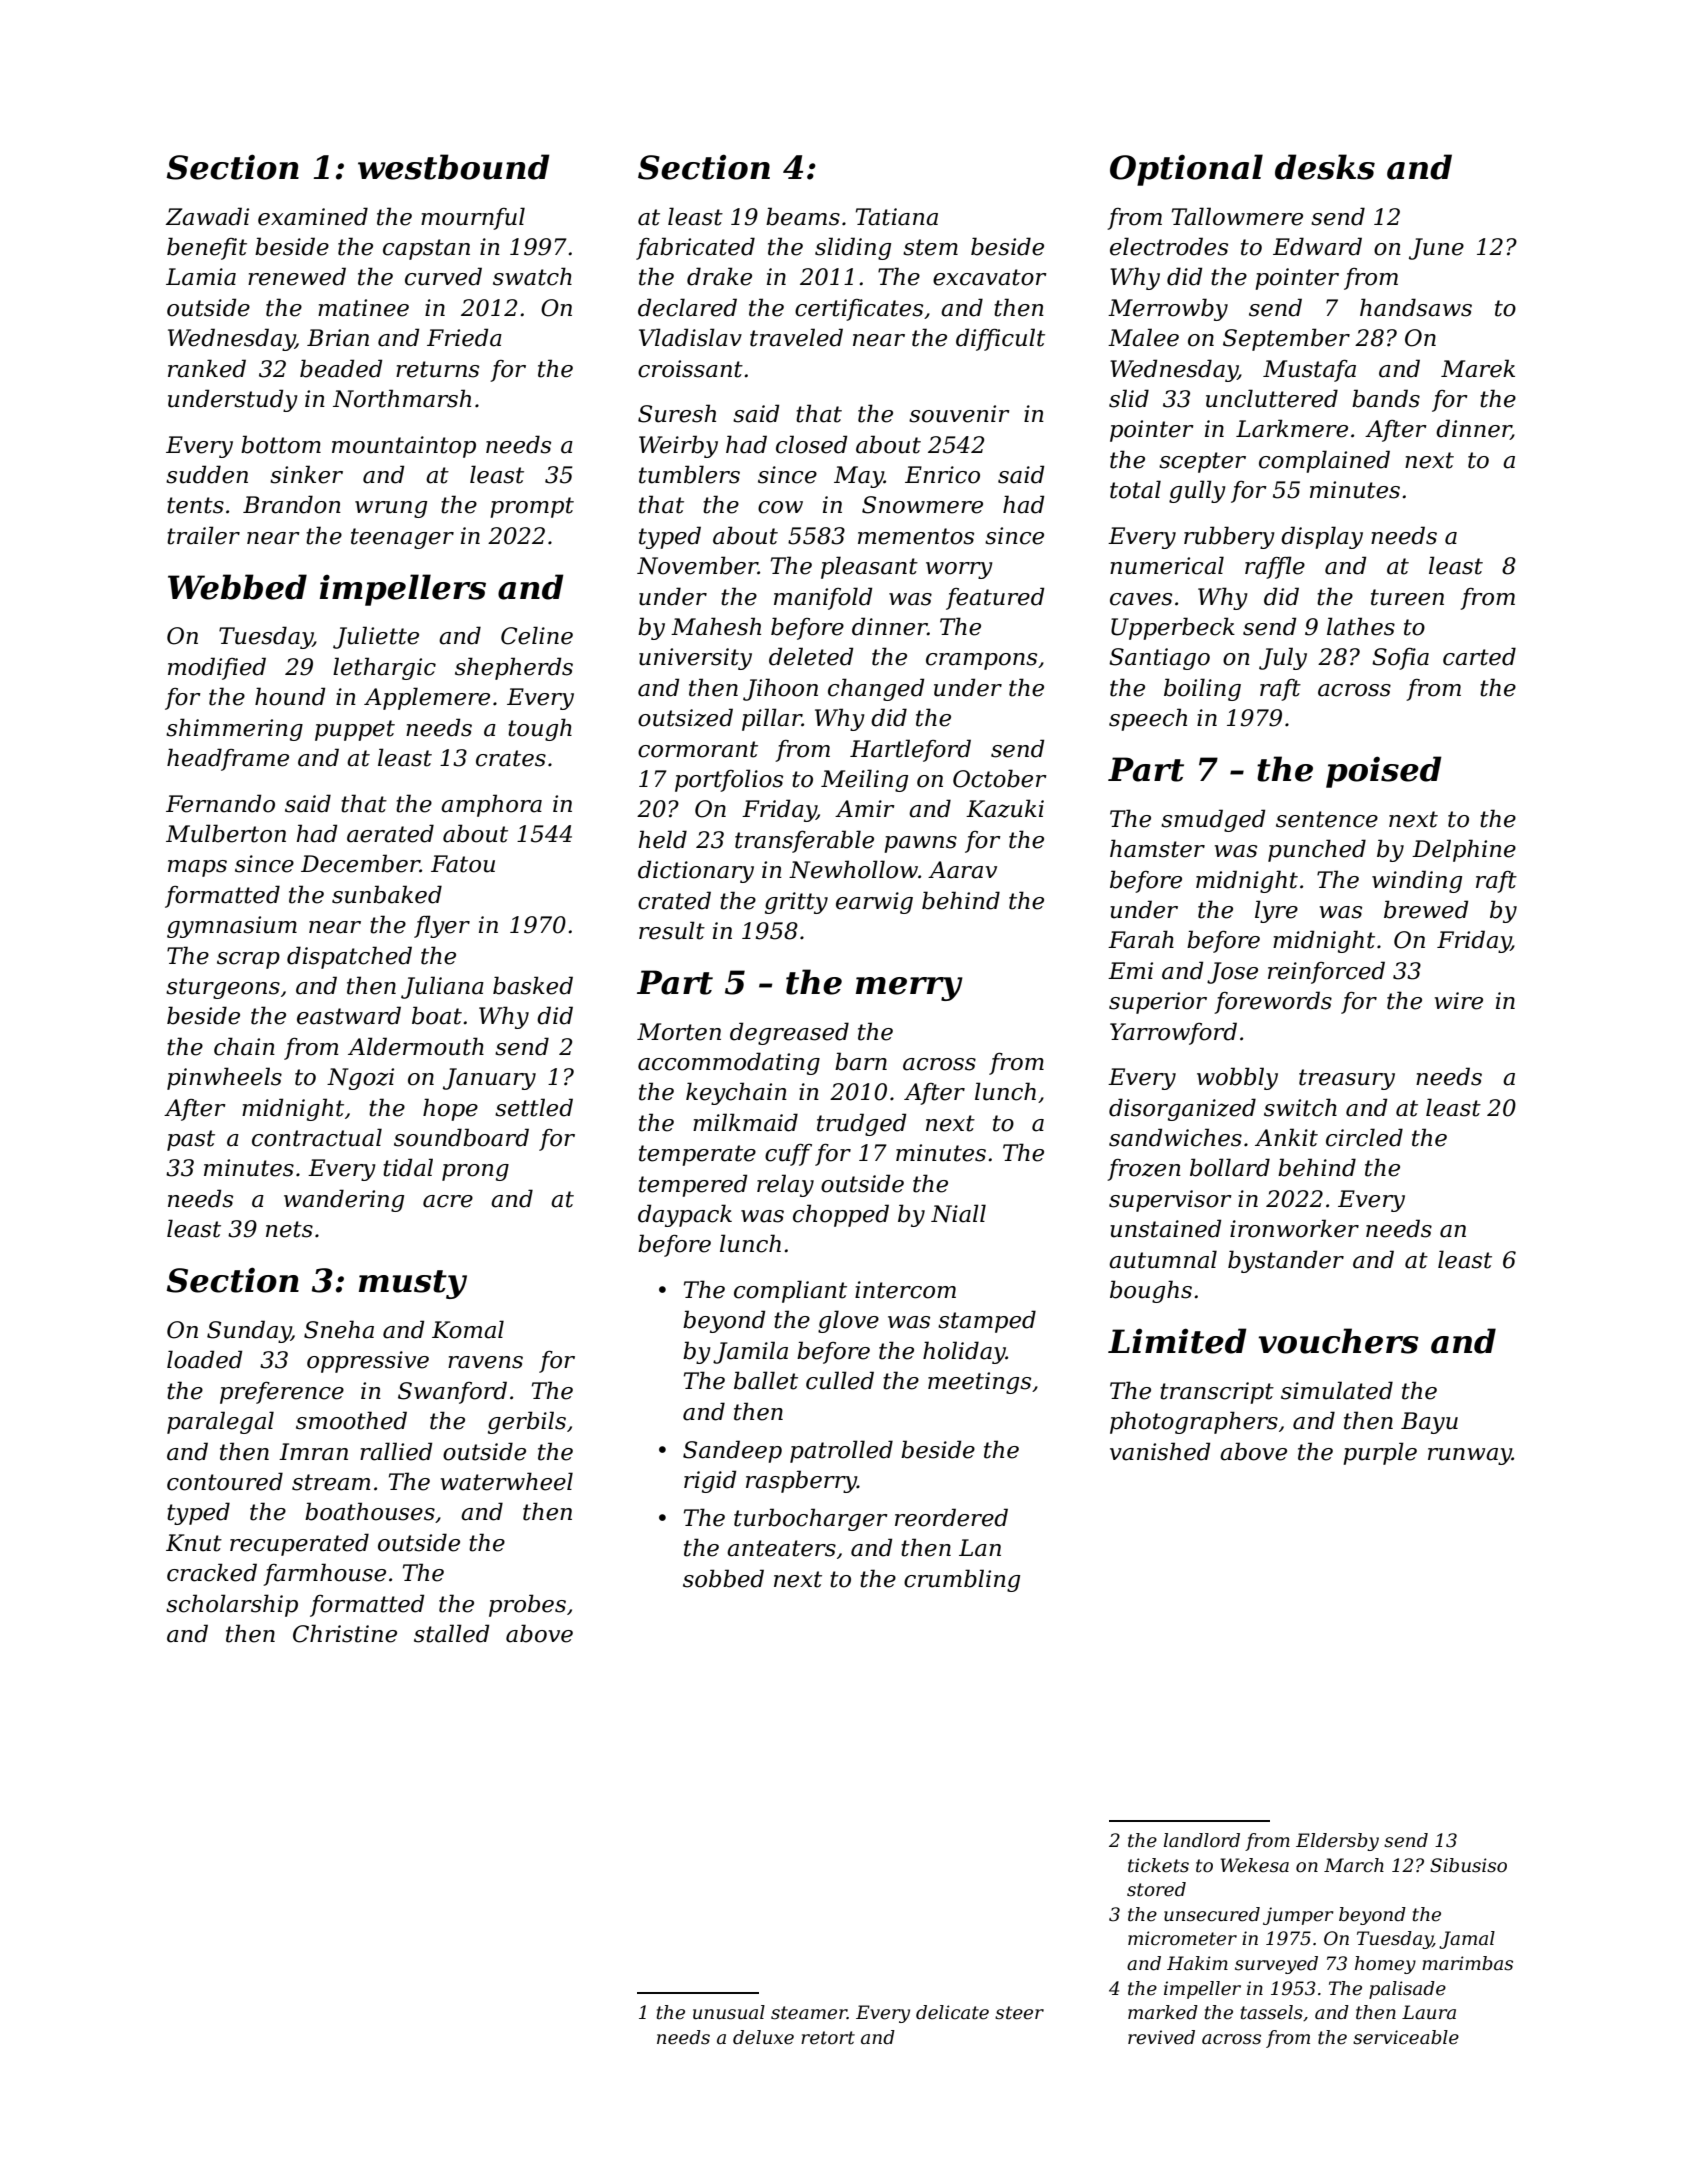 This screenshot has width=1683, height=2178. Describe the element at coordinates (1158, 1003) in the screenshot. I see `superior` at that location.
